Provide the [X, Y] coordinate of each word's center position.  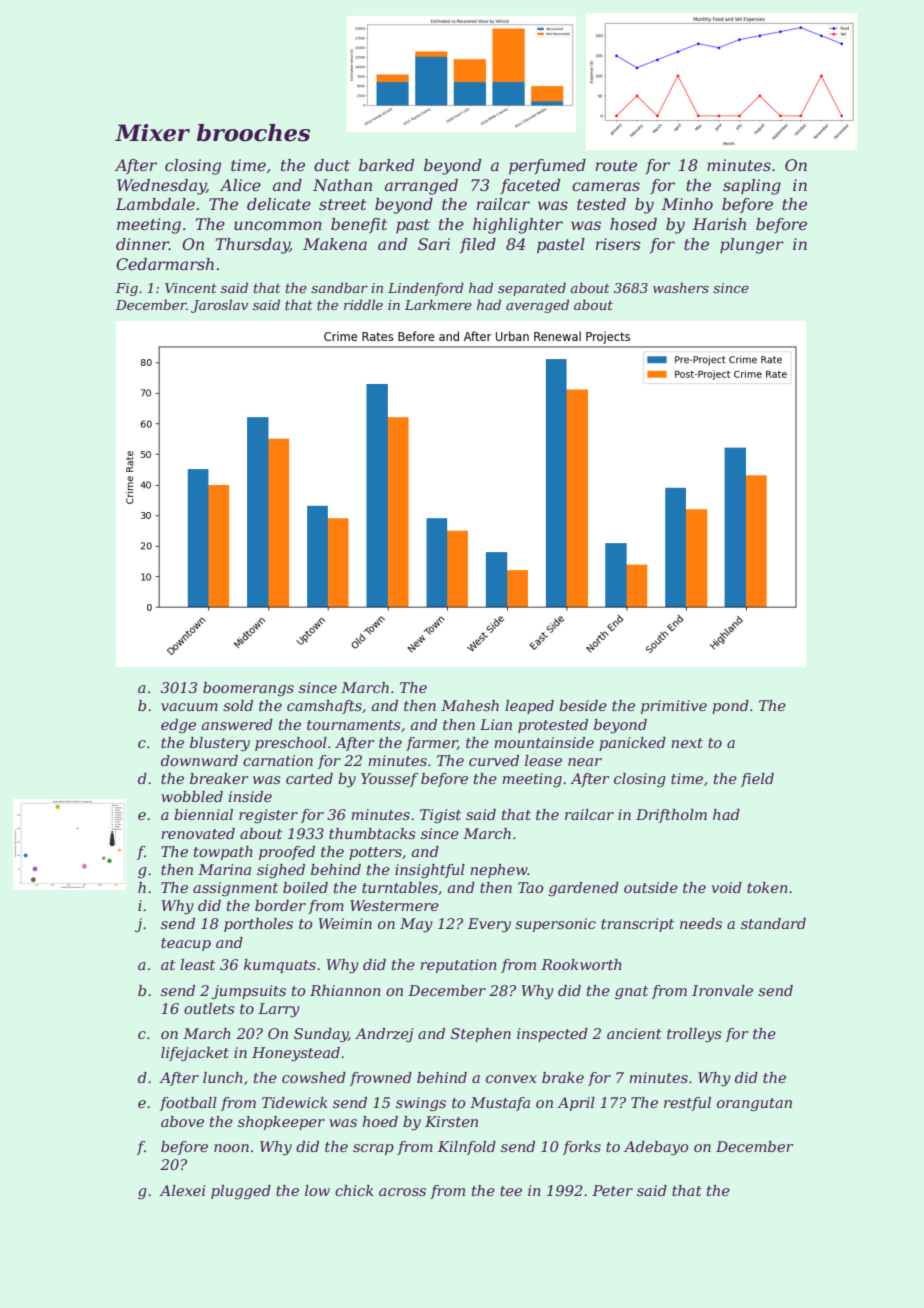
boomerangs [248, 689]
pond [730, 707]
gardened [584, 889]
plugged [241, 1192]
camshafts [324, 707]
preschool [291, 744]
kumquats [280, 966]
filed [478, 245]
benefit [359, 226]
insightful [430, 871]
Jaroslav [219, 306]
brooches [253, 133]
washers [681, 287]
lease [543, 760]
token [767, 887]
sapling [752, 187]
